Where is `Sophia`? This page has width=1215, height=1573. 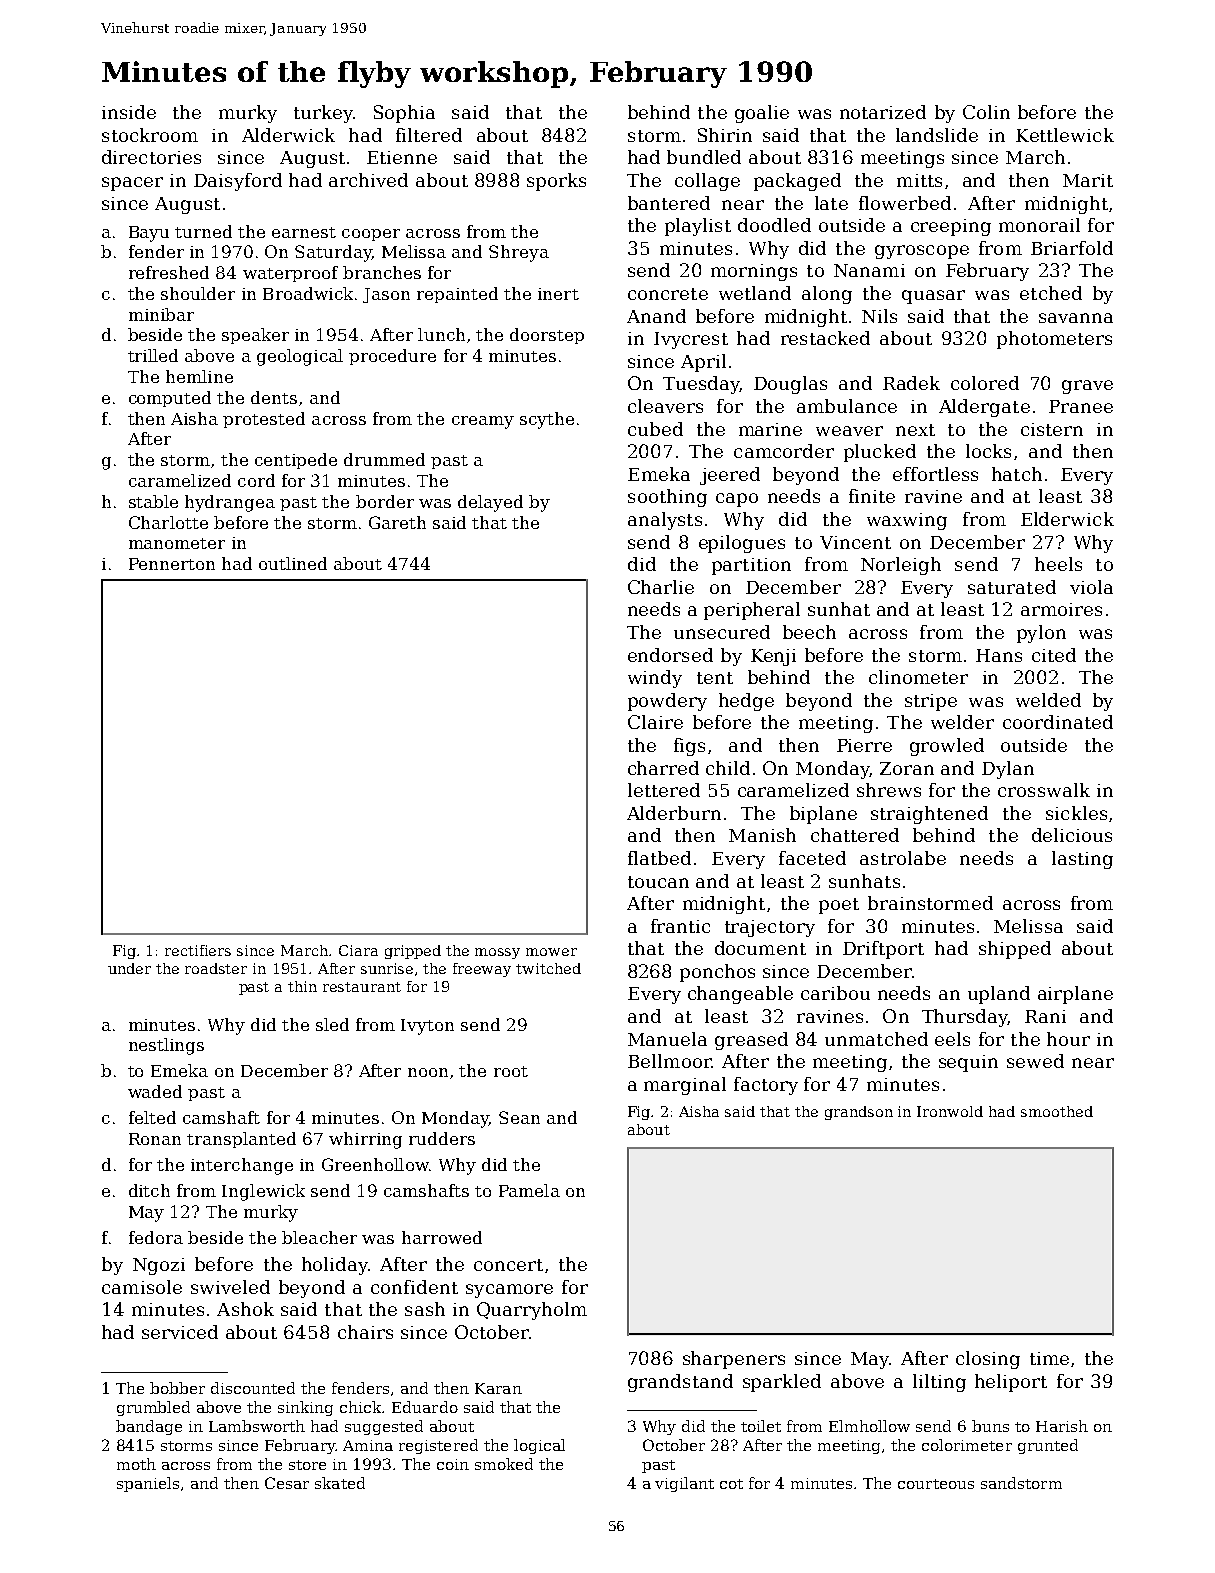
Sophia is located at coordinates (404, 114).
